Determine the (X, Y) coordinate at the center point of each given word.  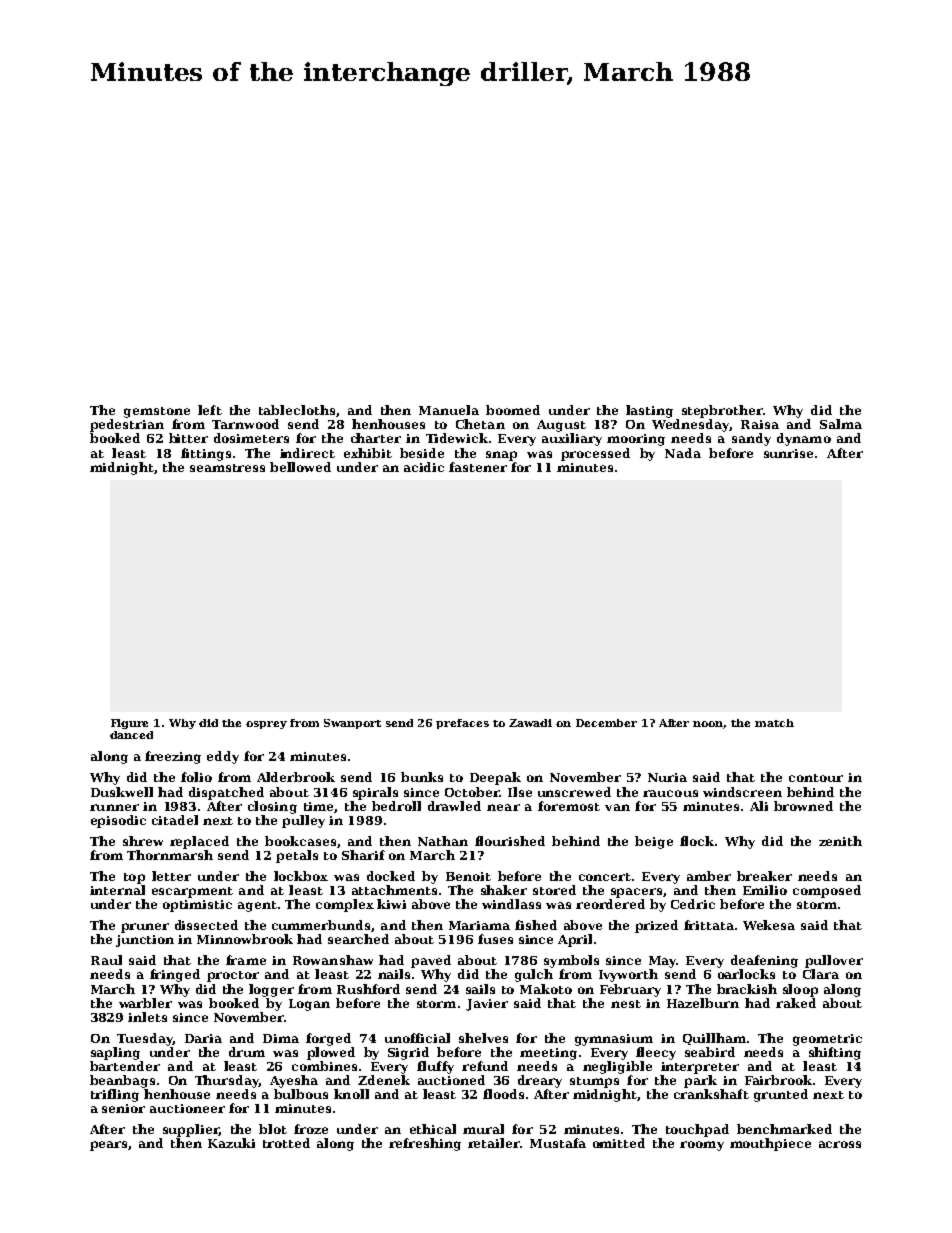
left (210, 410)
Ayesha (294, 1081)
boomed (513, 410)
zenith (840, 841)
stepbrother (722, 411)
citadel (175, 820)
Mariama (479, 925)
